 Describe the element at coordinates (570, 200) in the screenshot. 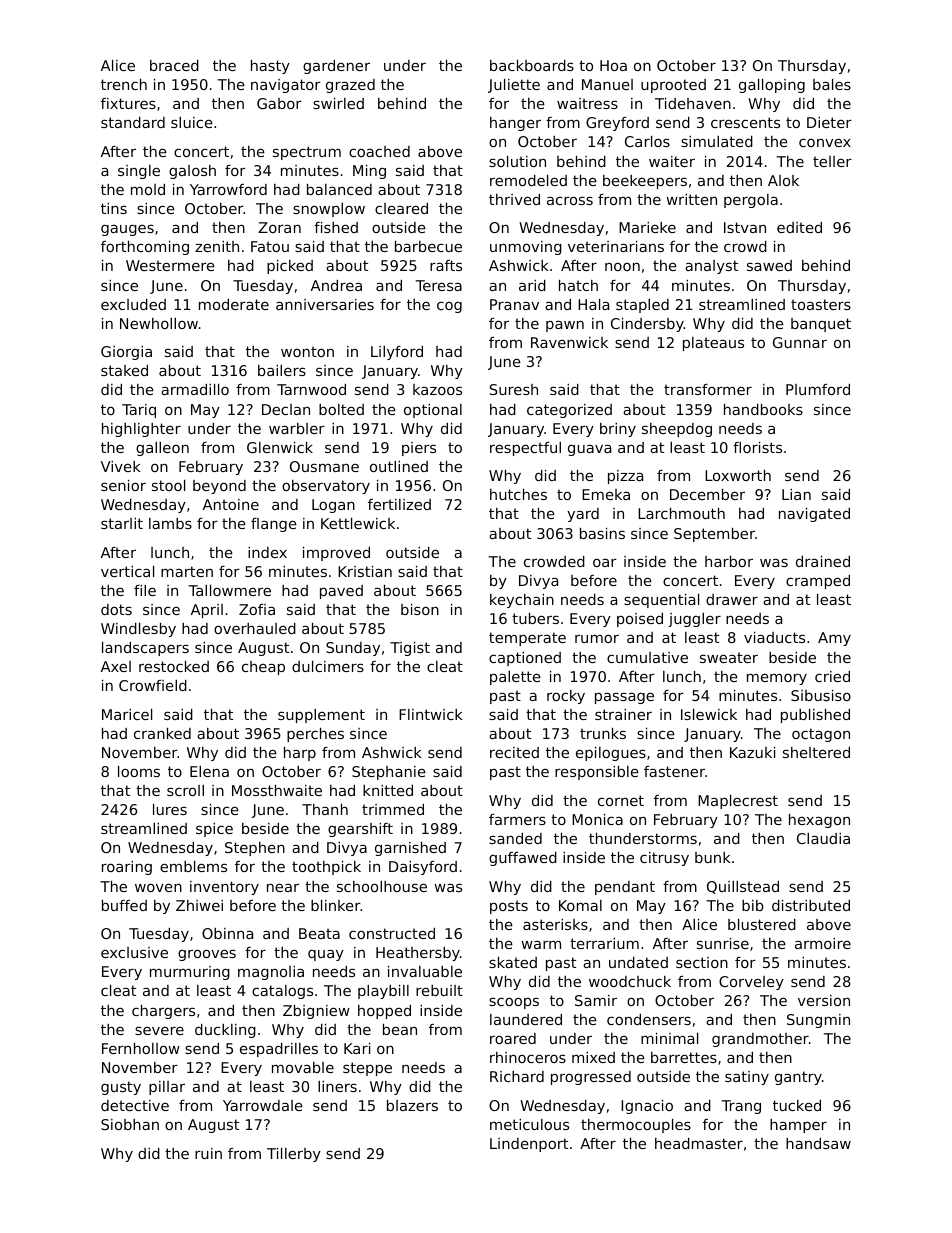

I see `across` at that location.
